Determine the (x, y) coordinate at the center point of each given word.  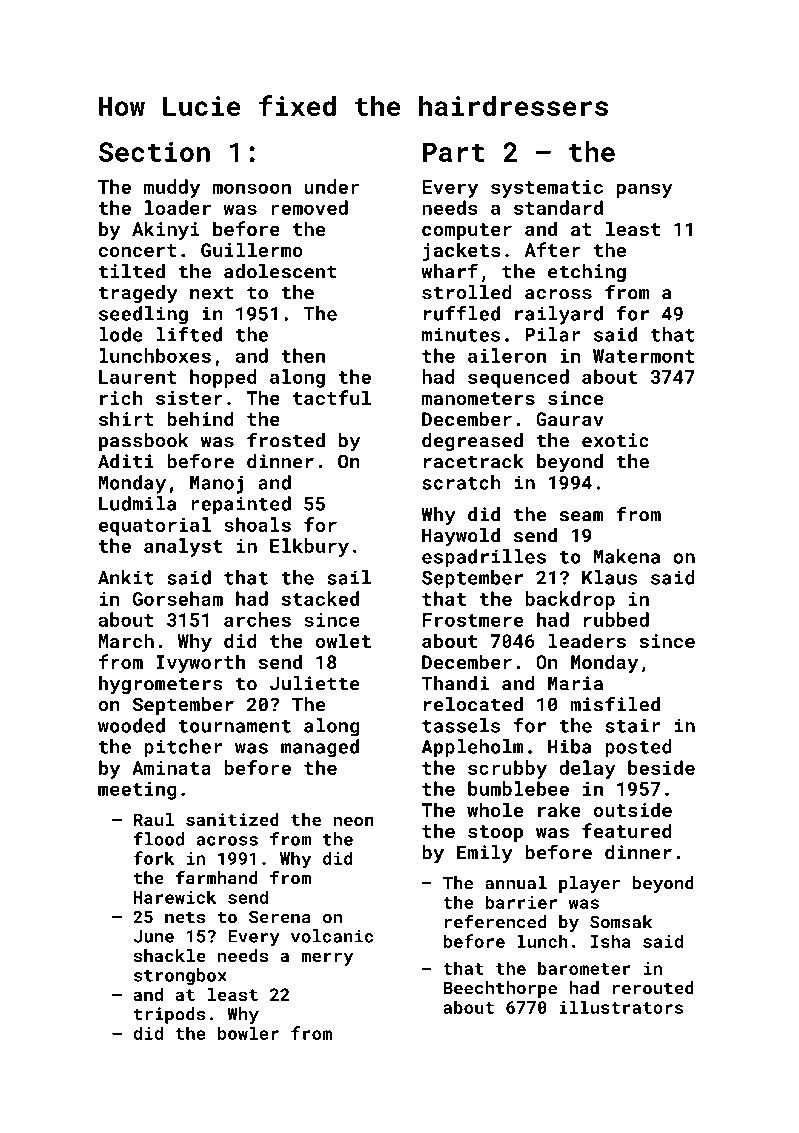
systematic (547, 189)
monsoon (251, 188)
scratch (461, 482)
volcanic (332, 936)
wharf (449, 271)
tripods (169, 1015)
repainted (241, 505)
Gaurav (570, 419)
